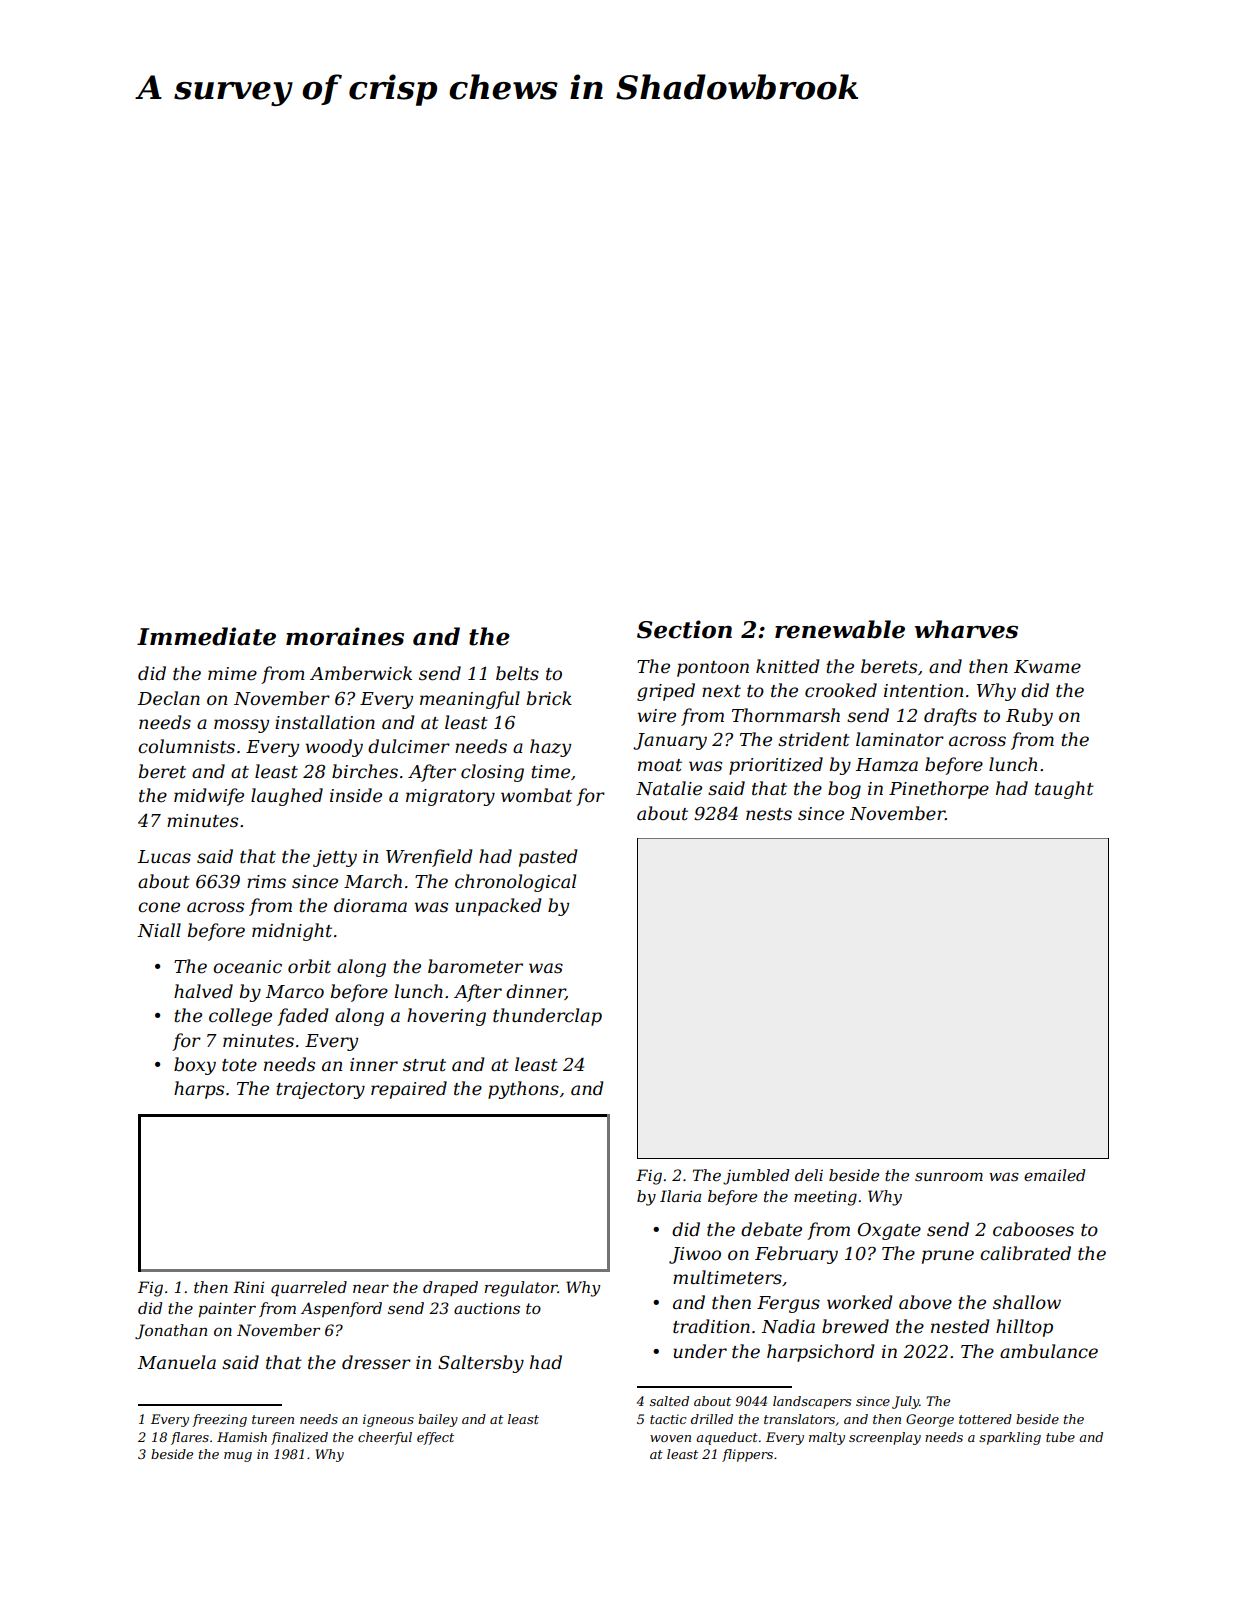 Image resolution: width=1247 pixels, height=1614 pixels. I want to click on trajectory, so click(320, 1090).
